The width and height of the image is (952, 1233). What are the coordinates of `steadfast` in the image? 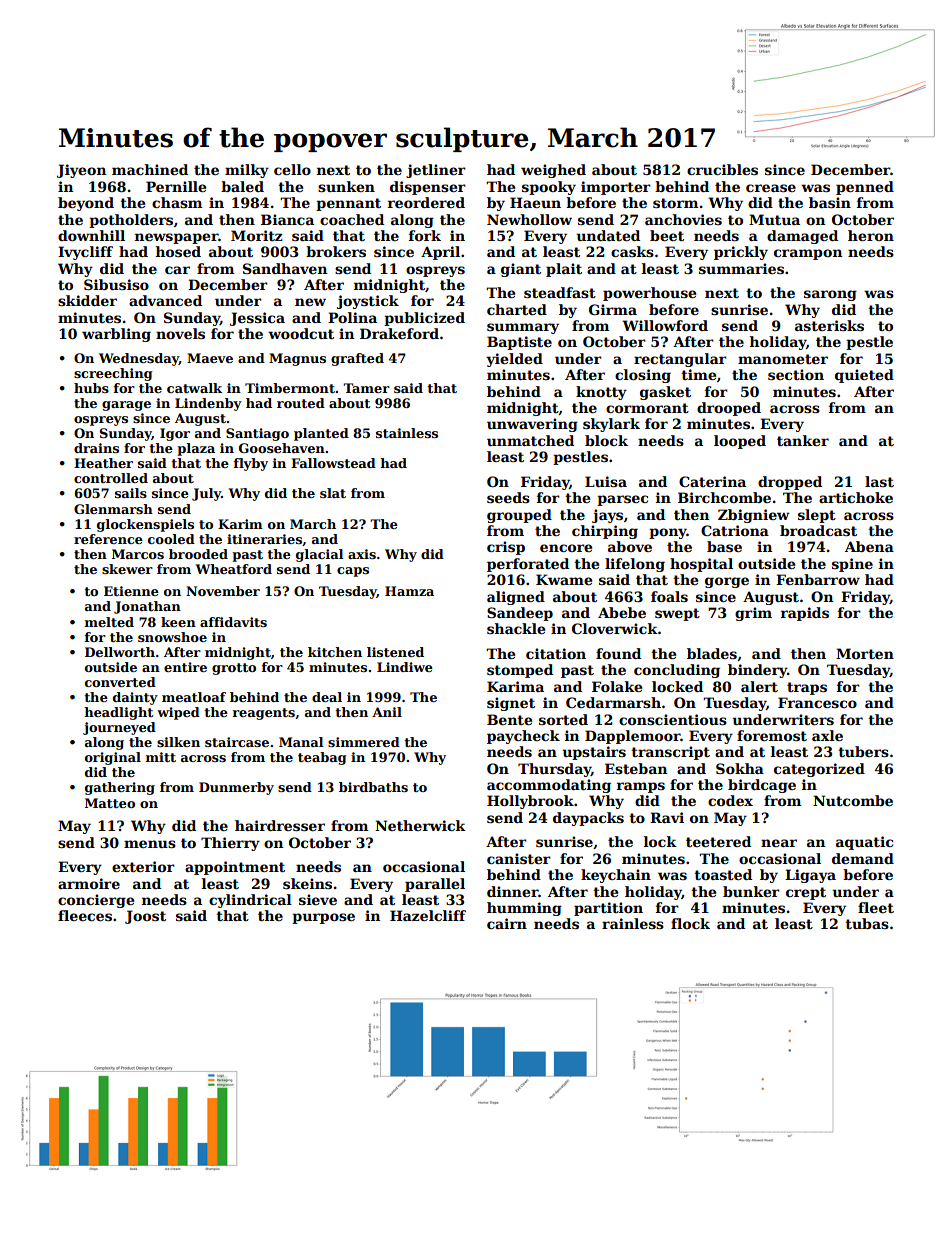 It's located at (560, 292).
